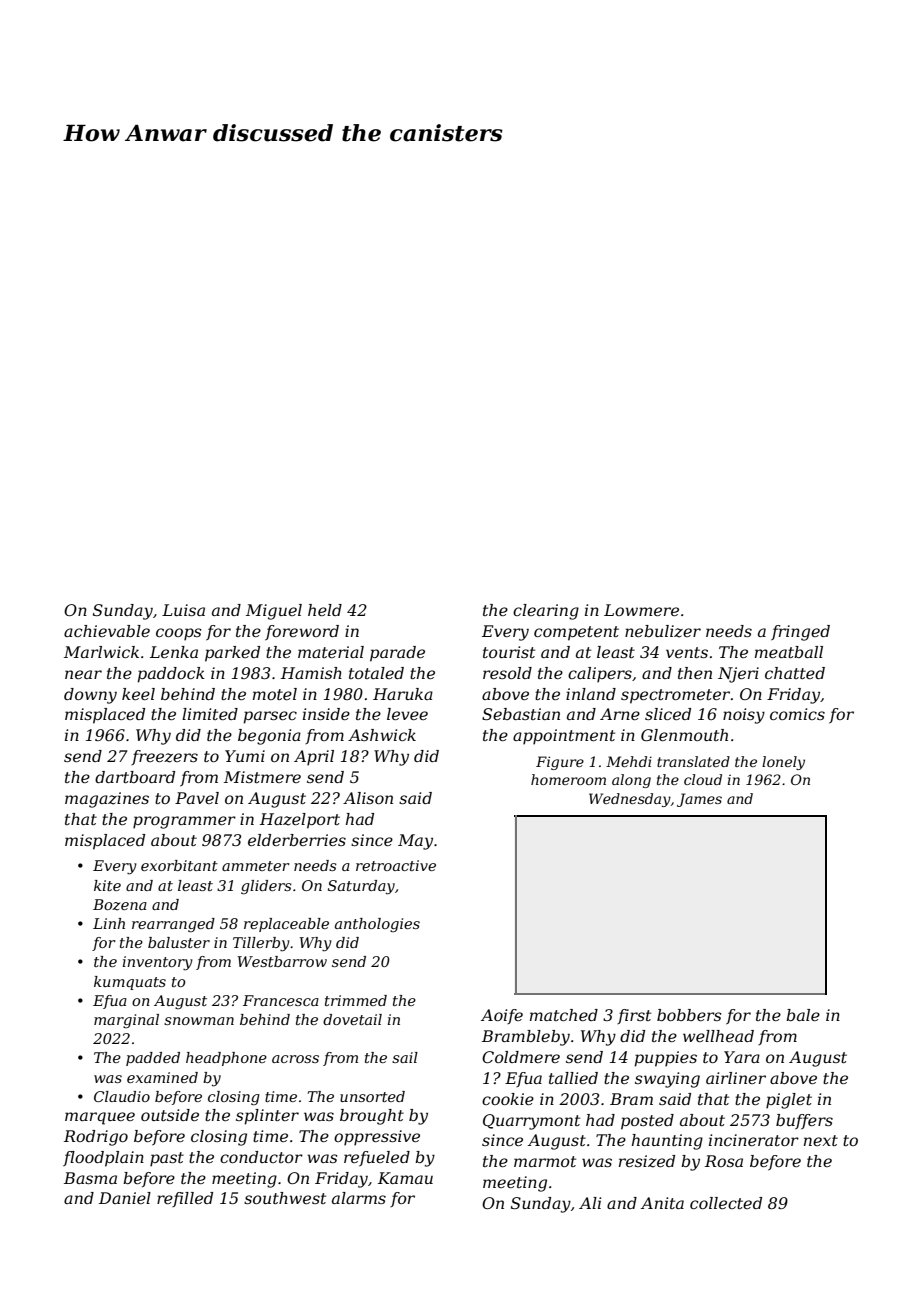  What do you see at coordinates (546, 612) in the document?
I see `clearing` at bounding box center [546, 612].
